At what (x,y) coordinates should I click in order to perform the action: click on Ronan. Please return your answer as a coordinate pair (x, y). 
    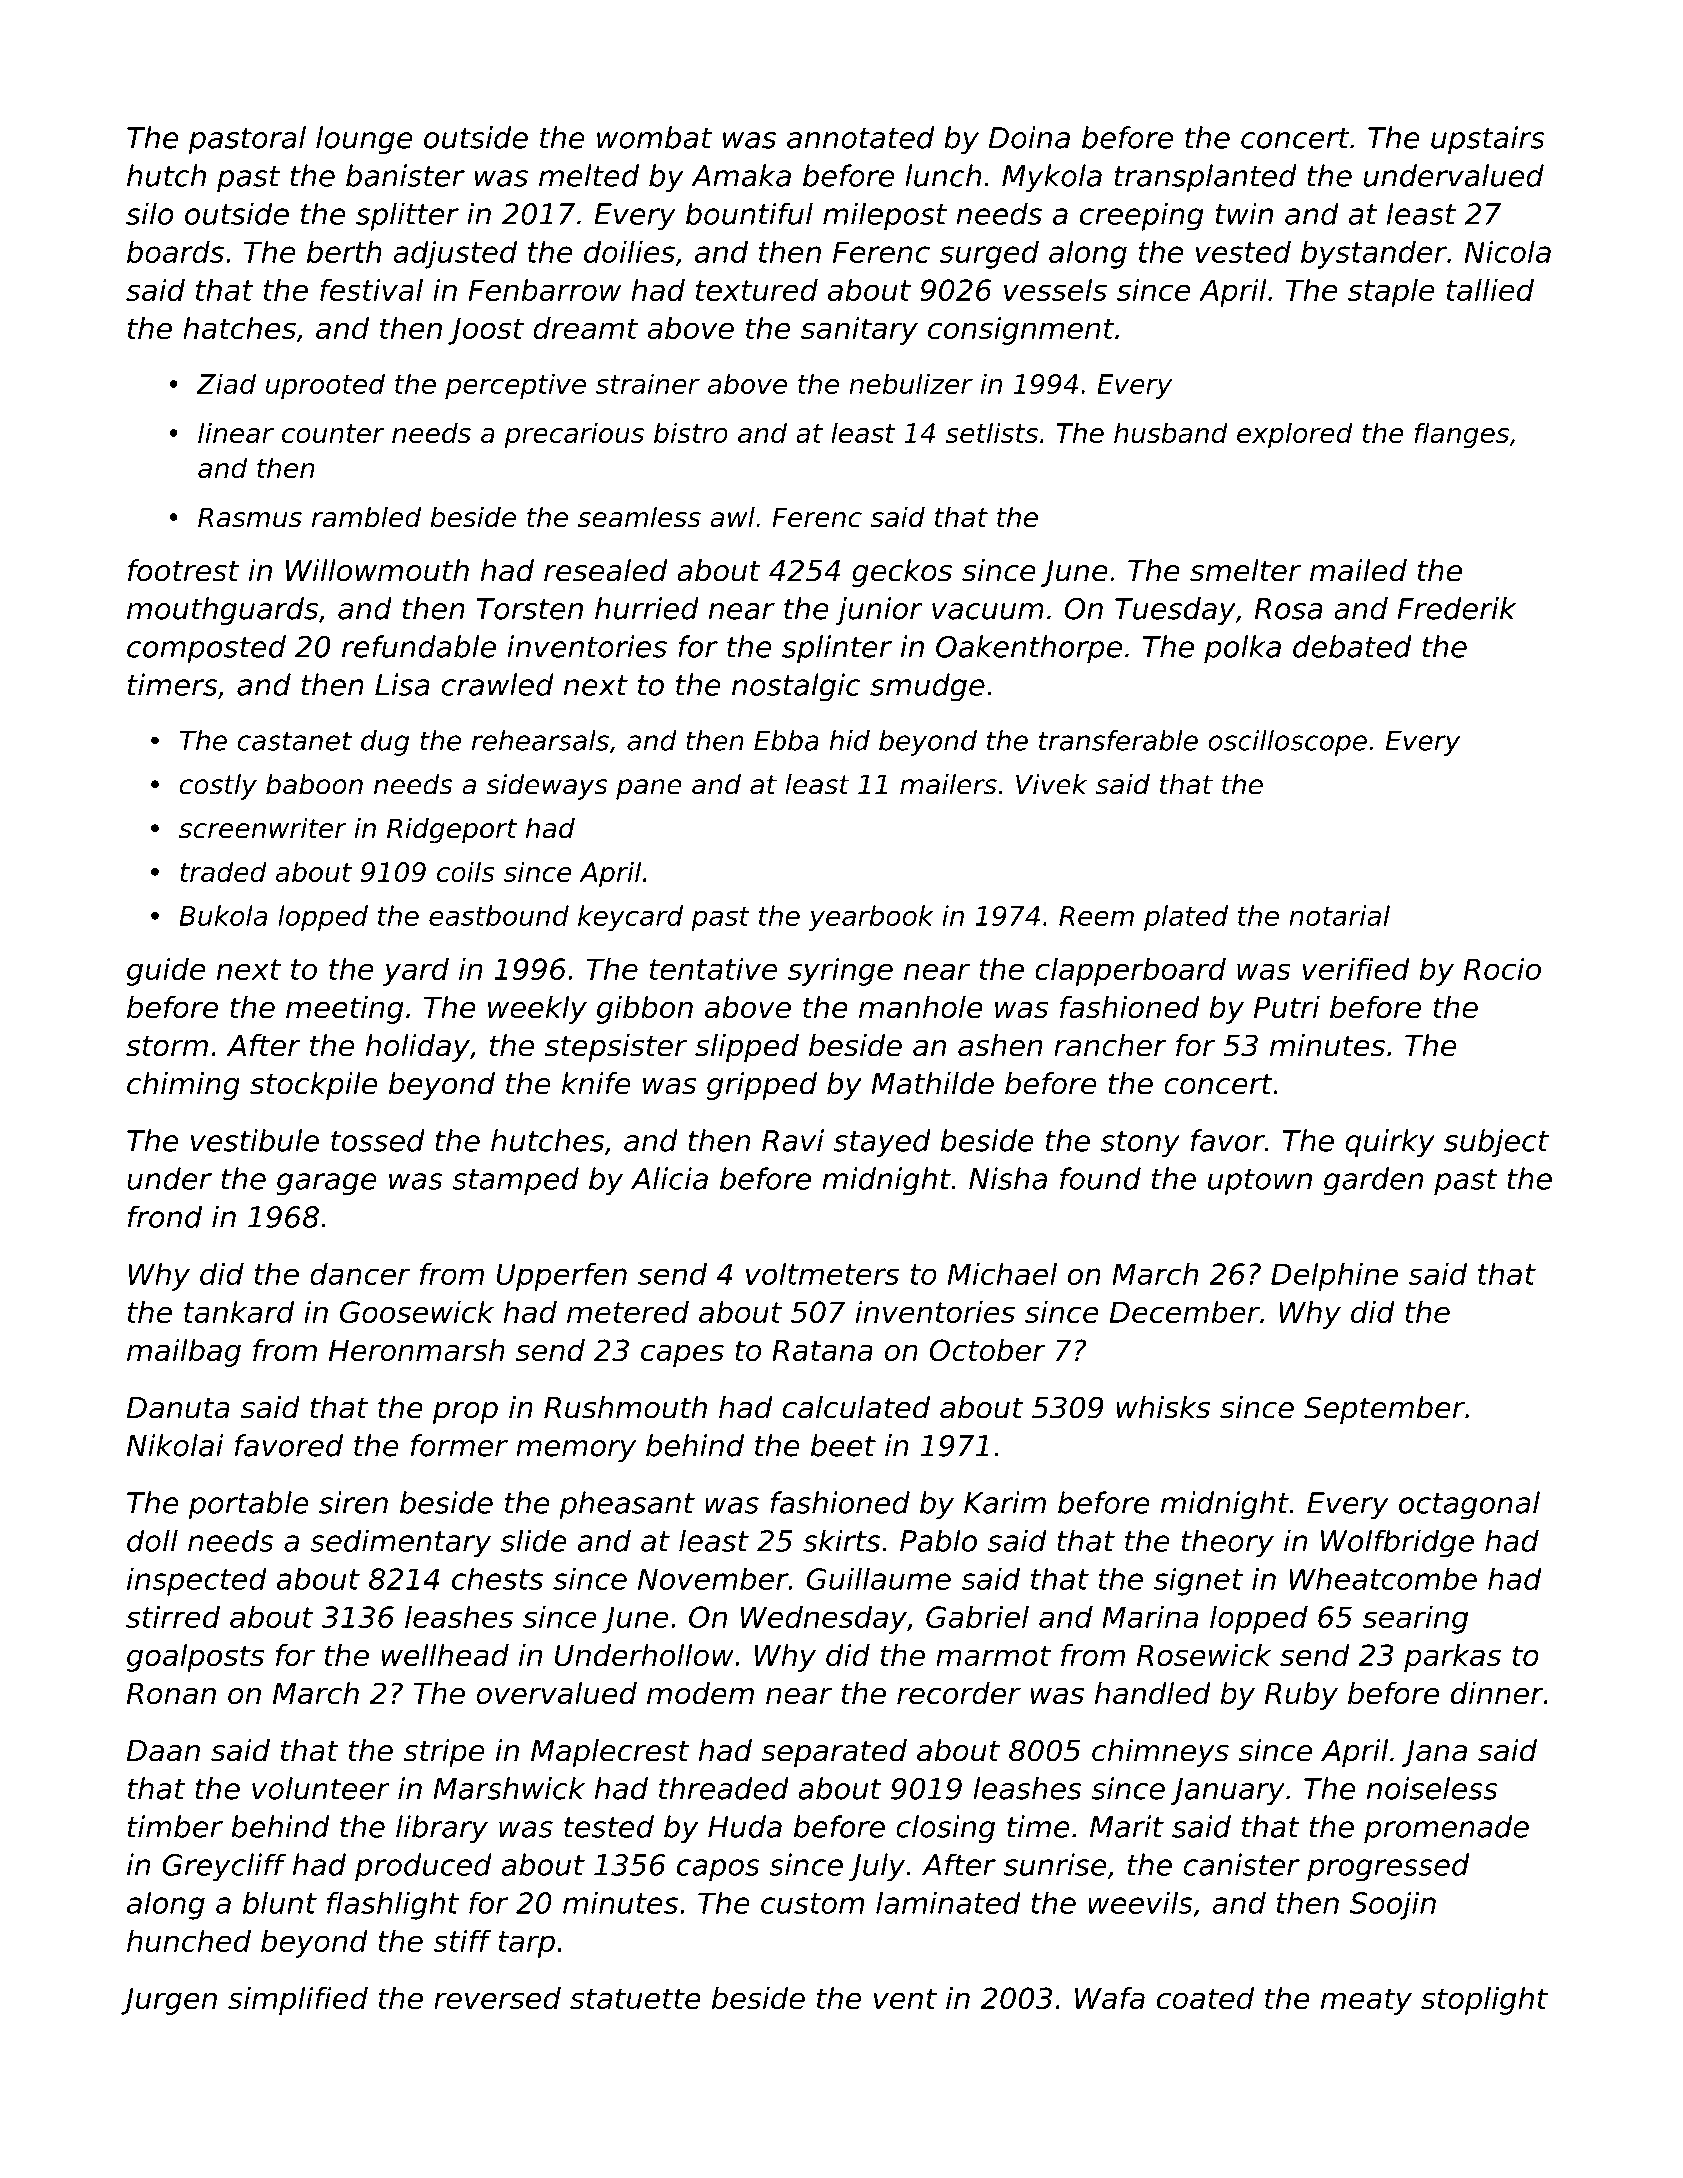
    Looking at the image, I should click on (171, 1694).
